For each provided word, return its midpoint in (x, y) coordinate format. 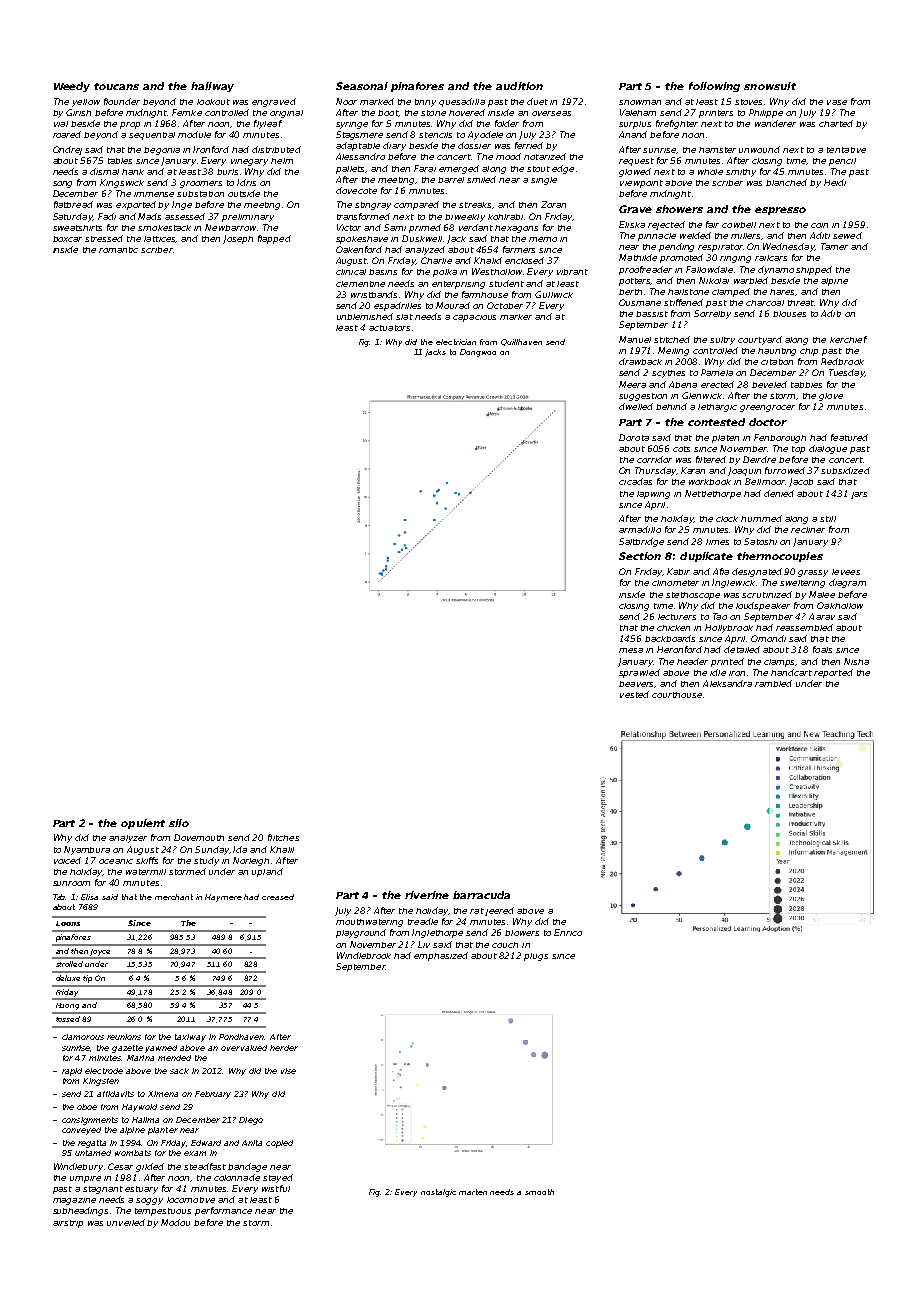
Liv (424, 944)
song (62, 184)
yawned (161, 1049)
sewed (847, 235)
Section (640, 556)
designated (757, 572)
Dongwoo (478, 353)
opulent (143, 824)
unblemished (365, 316)
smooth (539, 1192)
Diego (251, 1121)
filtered (711, 459)
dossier (474, 145)
